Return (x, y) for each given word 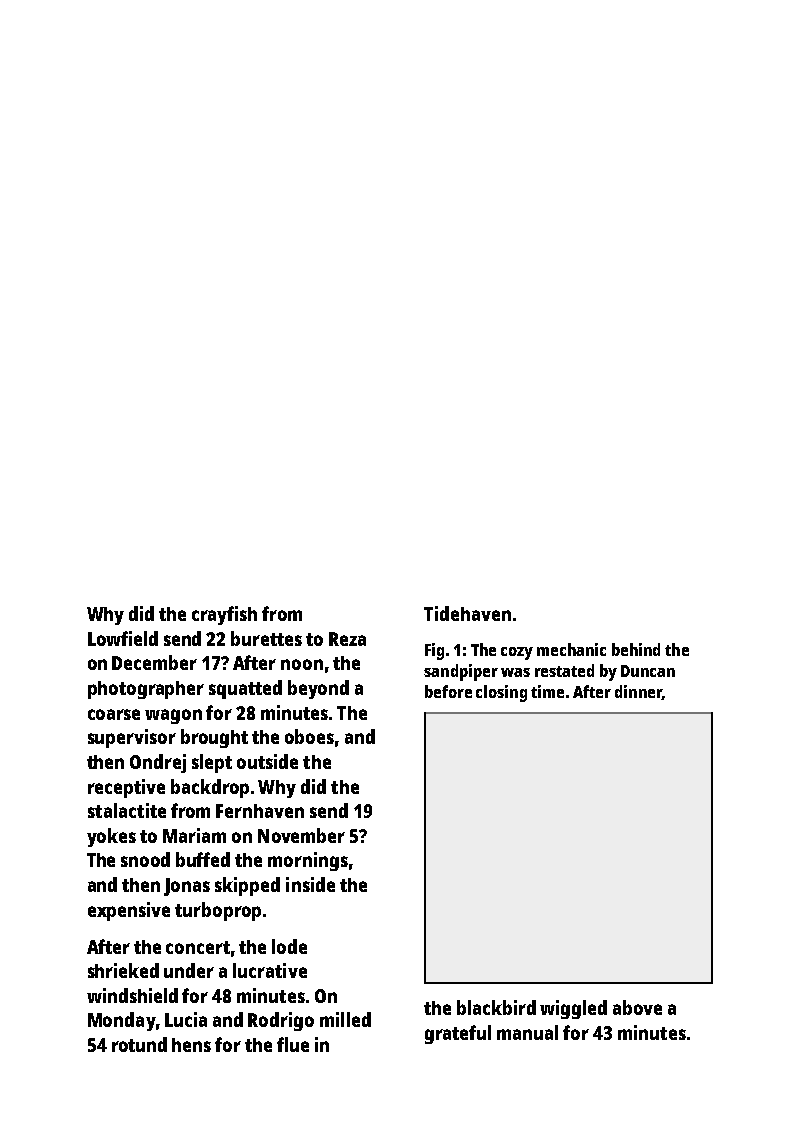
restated (564, 670)
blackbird (496, 1007)
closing (501, 693)
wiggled (573, 1009)
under (189, 970)
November (301, 835)
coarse (114, 714)
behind (636, 649)
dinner (638, 692)
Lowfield (123, 638)
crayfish (224, 615)
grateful (458, 1034)
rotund (139, 1044)
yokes (111, 837)
